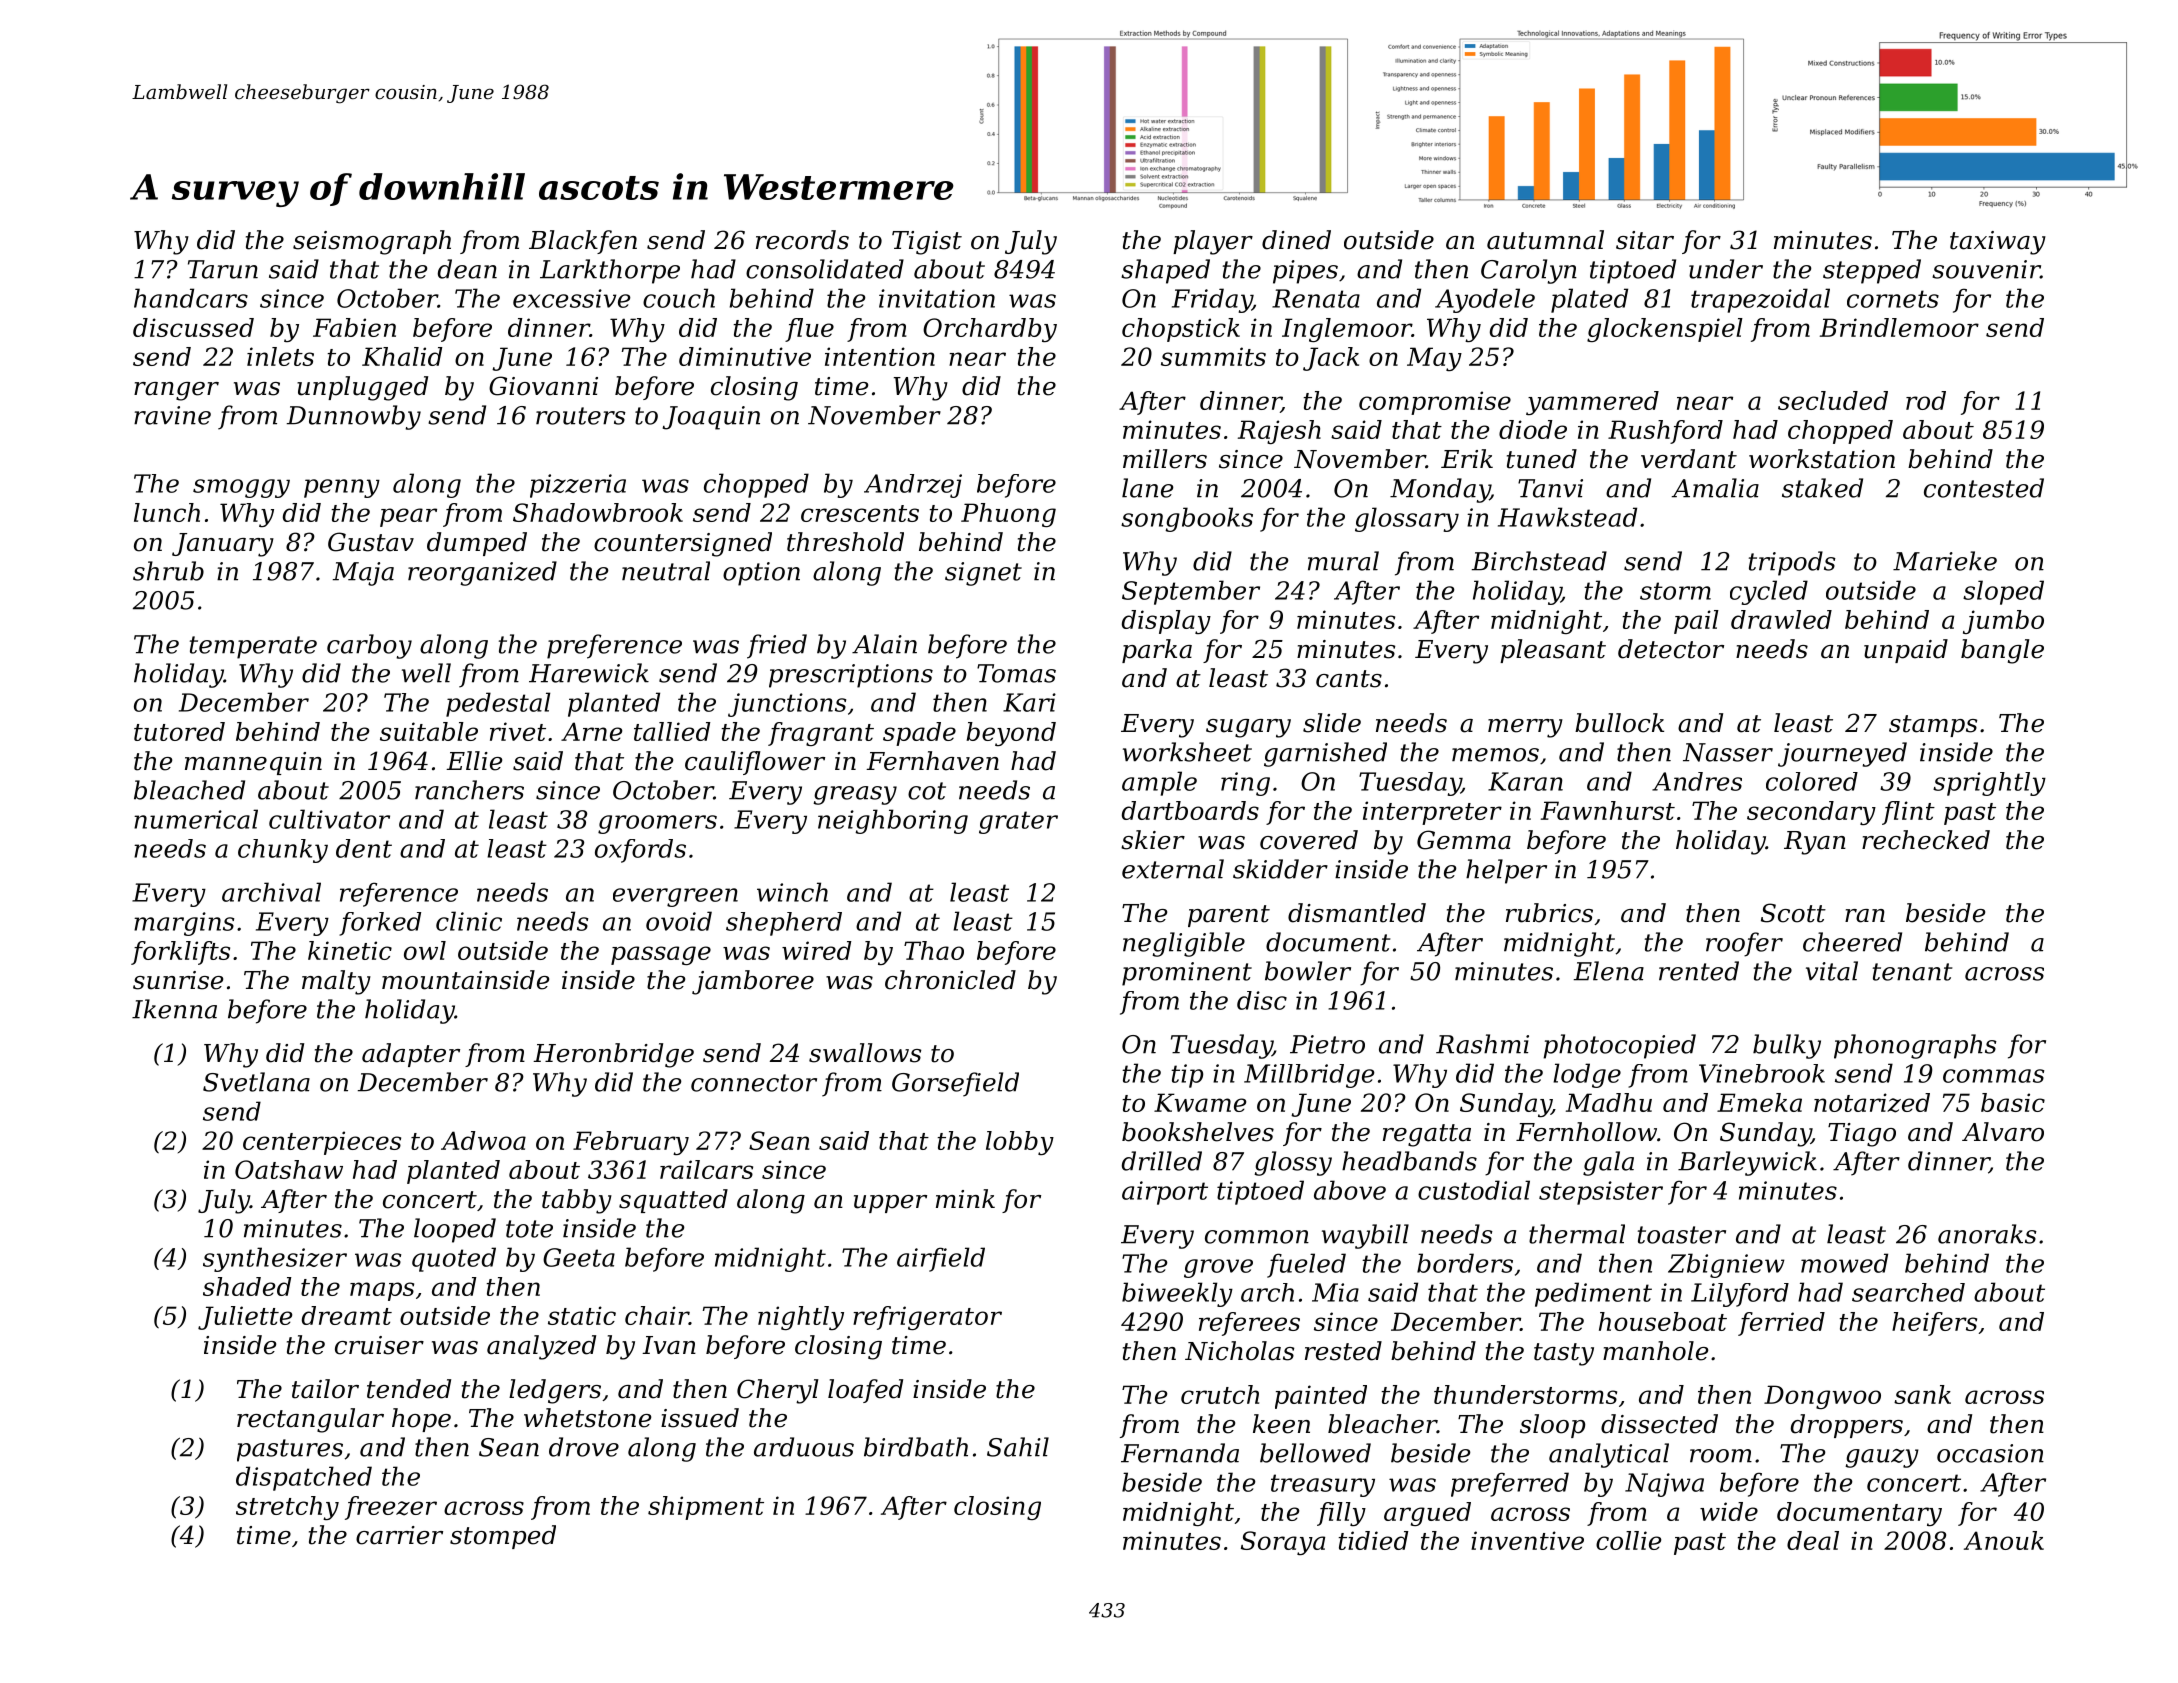  What do you see at coordinates (409, 1389) in the image?
I see `tended` at bounding box center [409, 1389].
